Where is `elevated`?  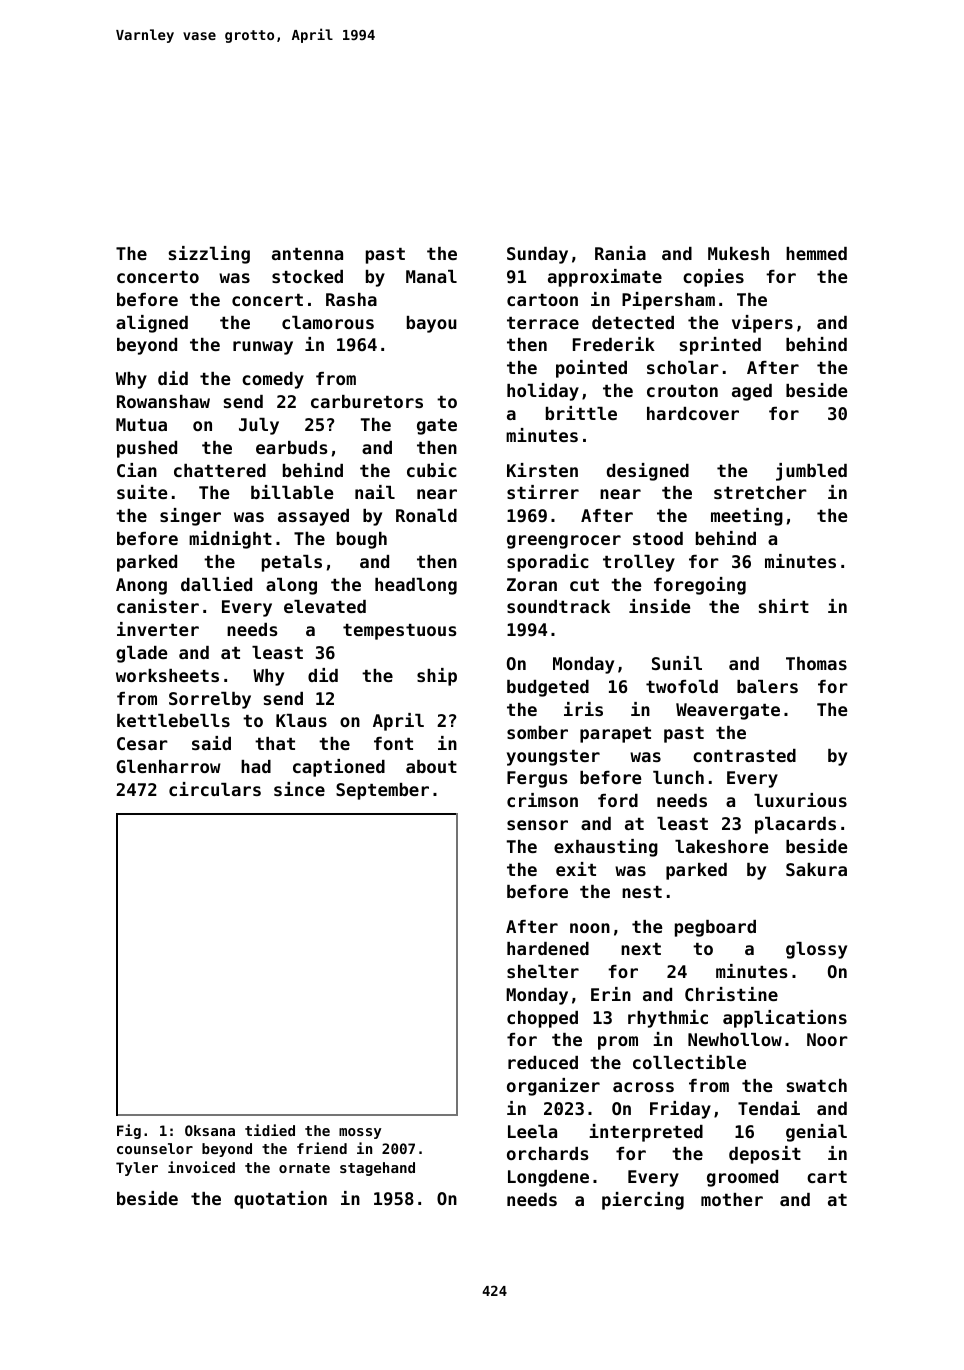 elevated is located at coordinates (325, 606).
